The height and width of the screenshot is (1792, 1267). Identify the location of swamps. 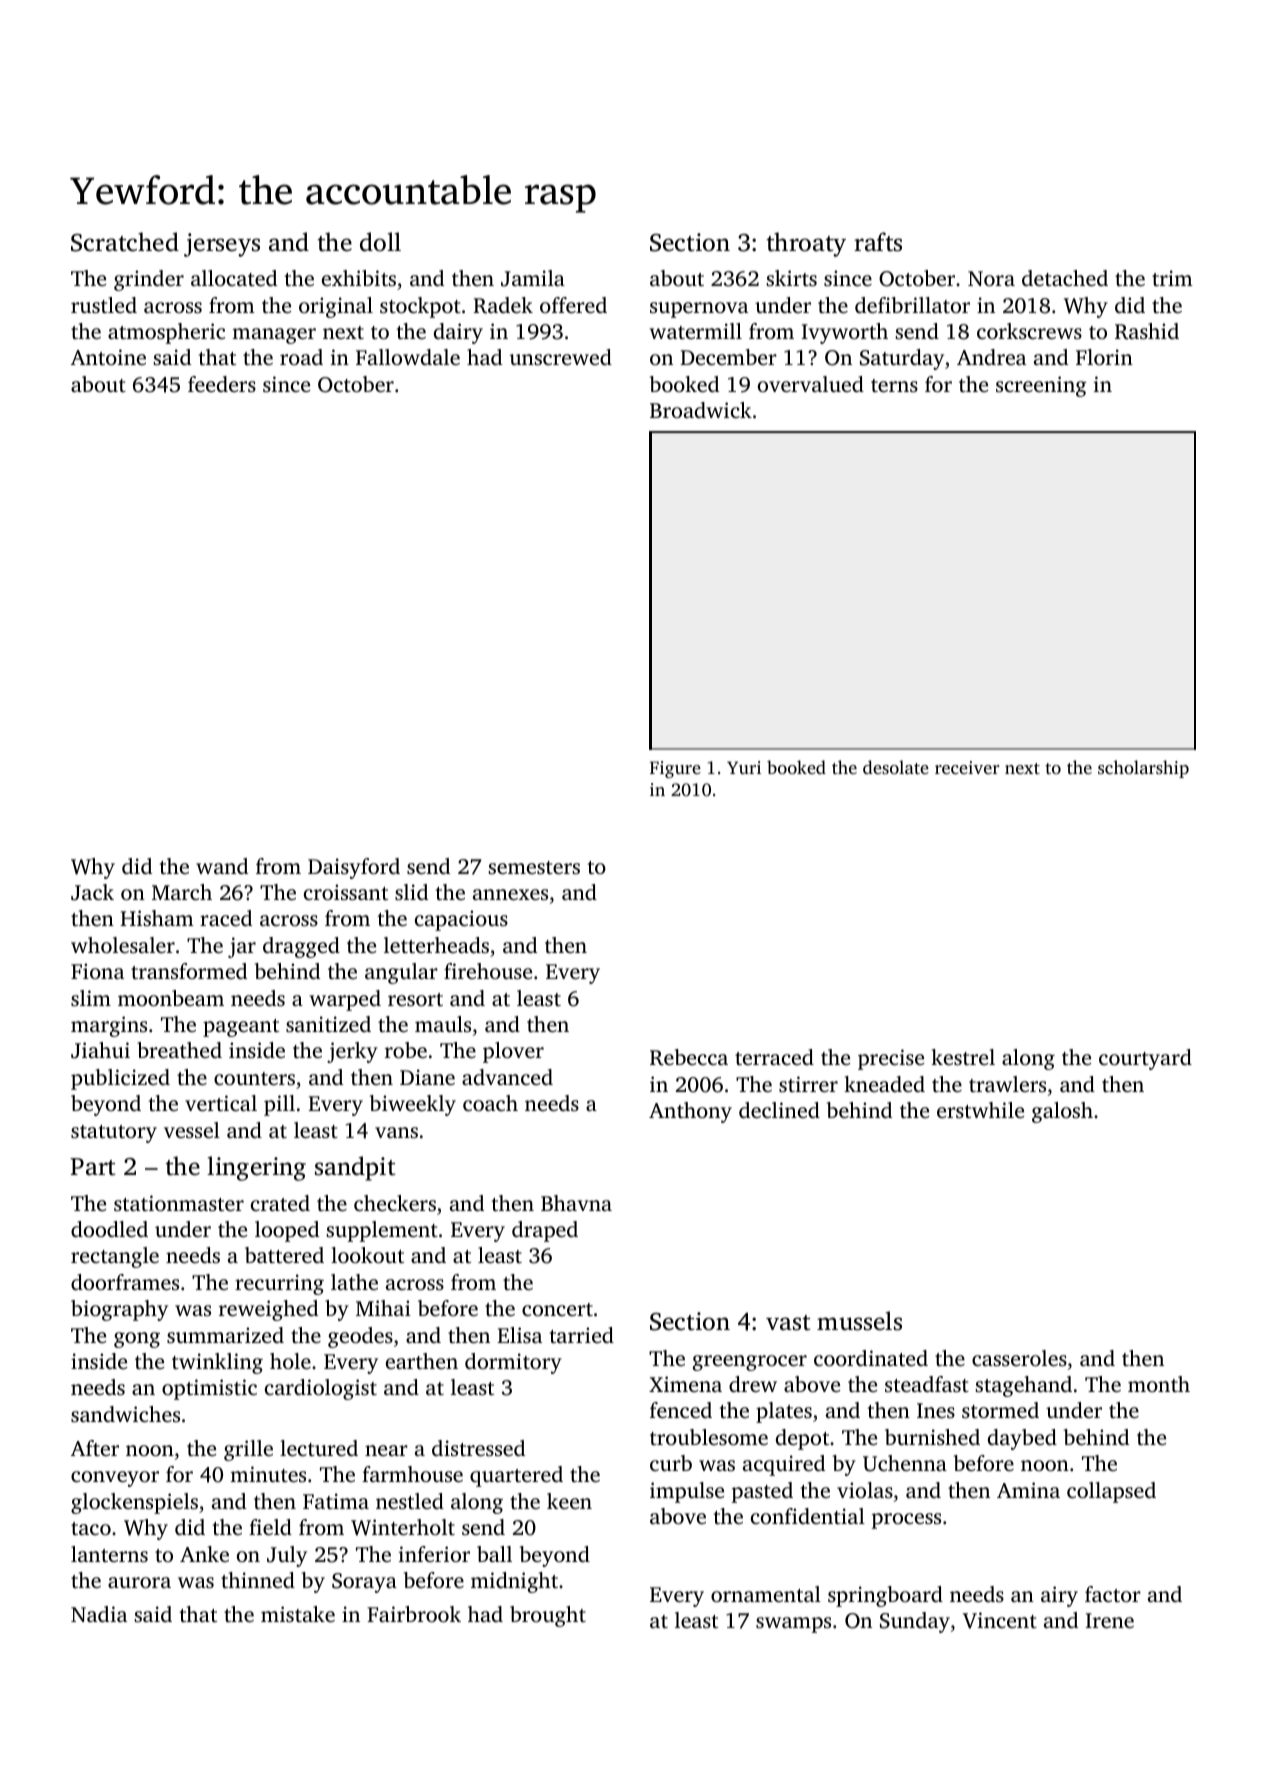
(793, 1625).
